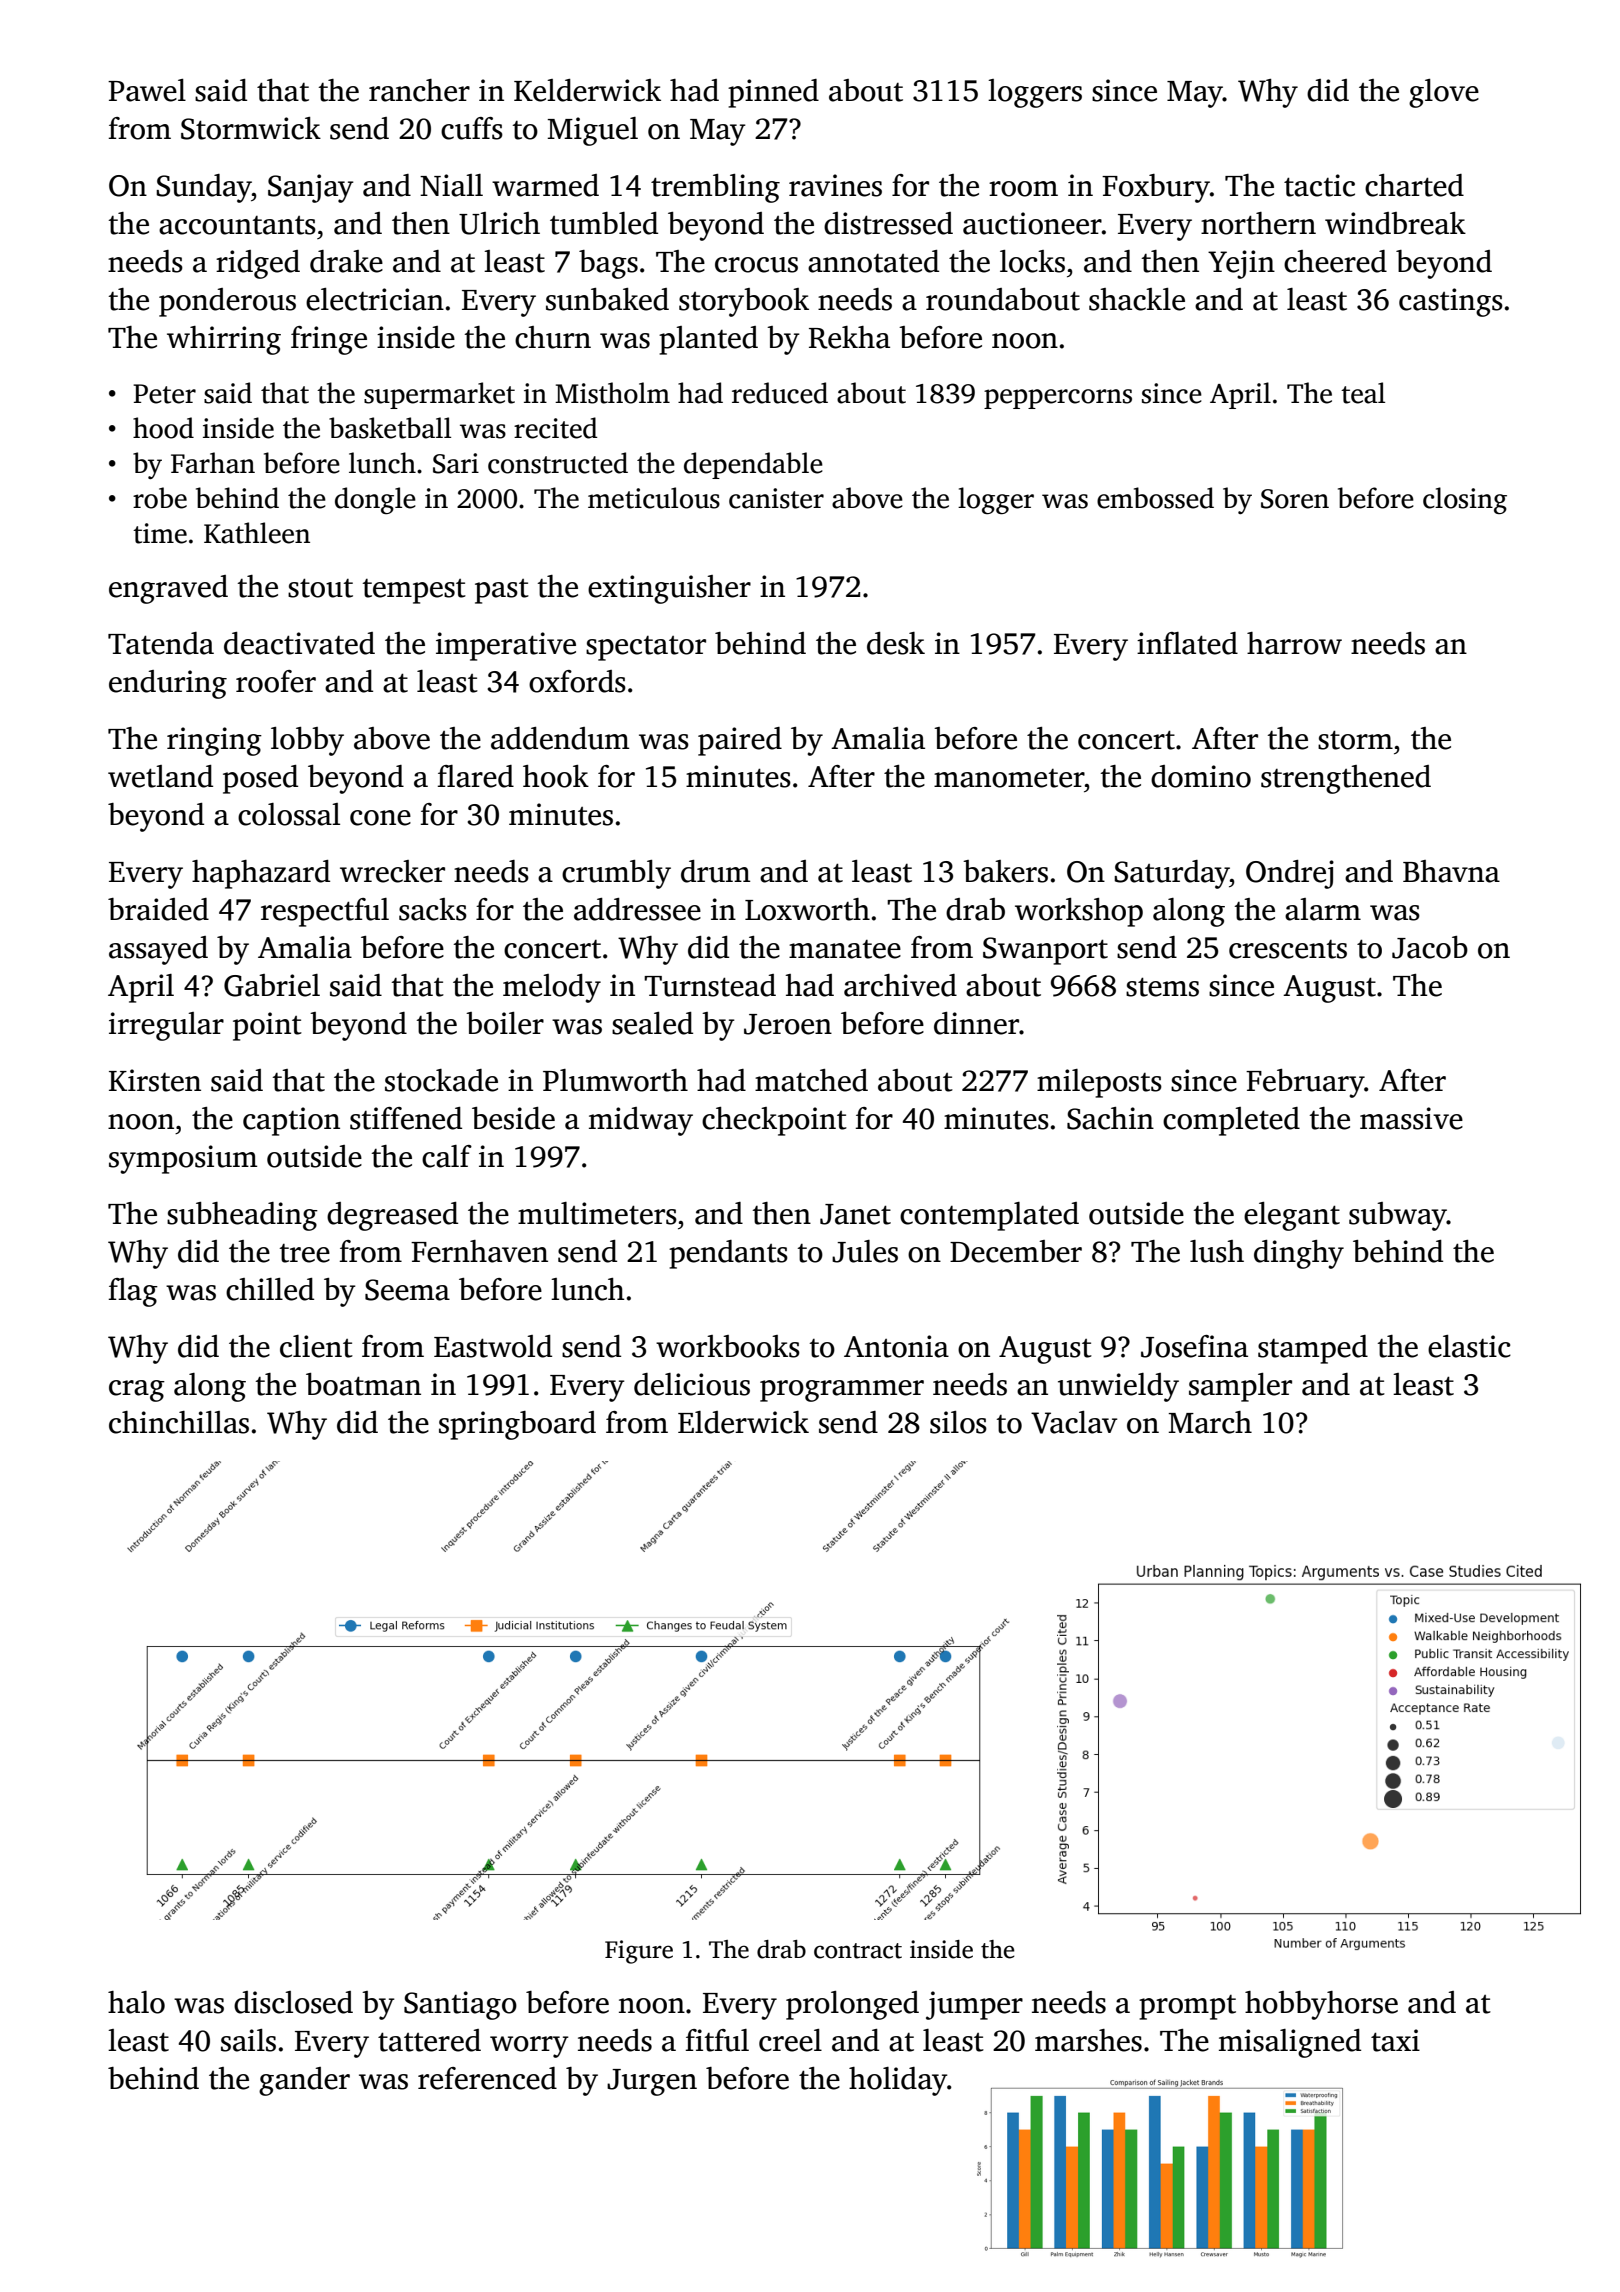 The width and height of the screenshot is (1620, 2292). Describe the element at coordinates (715, 188) in the screenshot. I see `trembling` at that location.
